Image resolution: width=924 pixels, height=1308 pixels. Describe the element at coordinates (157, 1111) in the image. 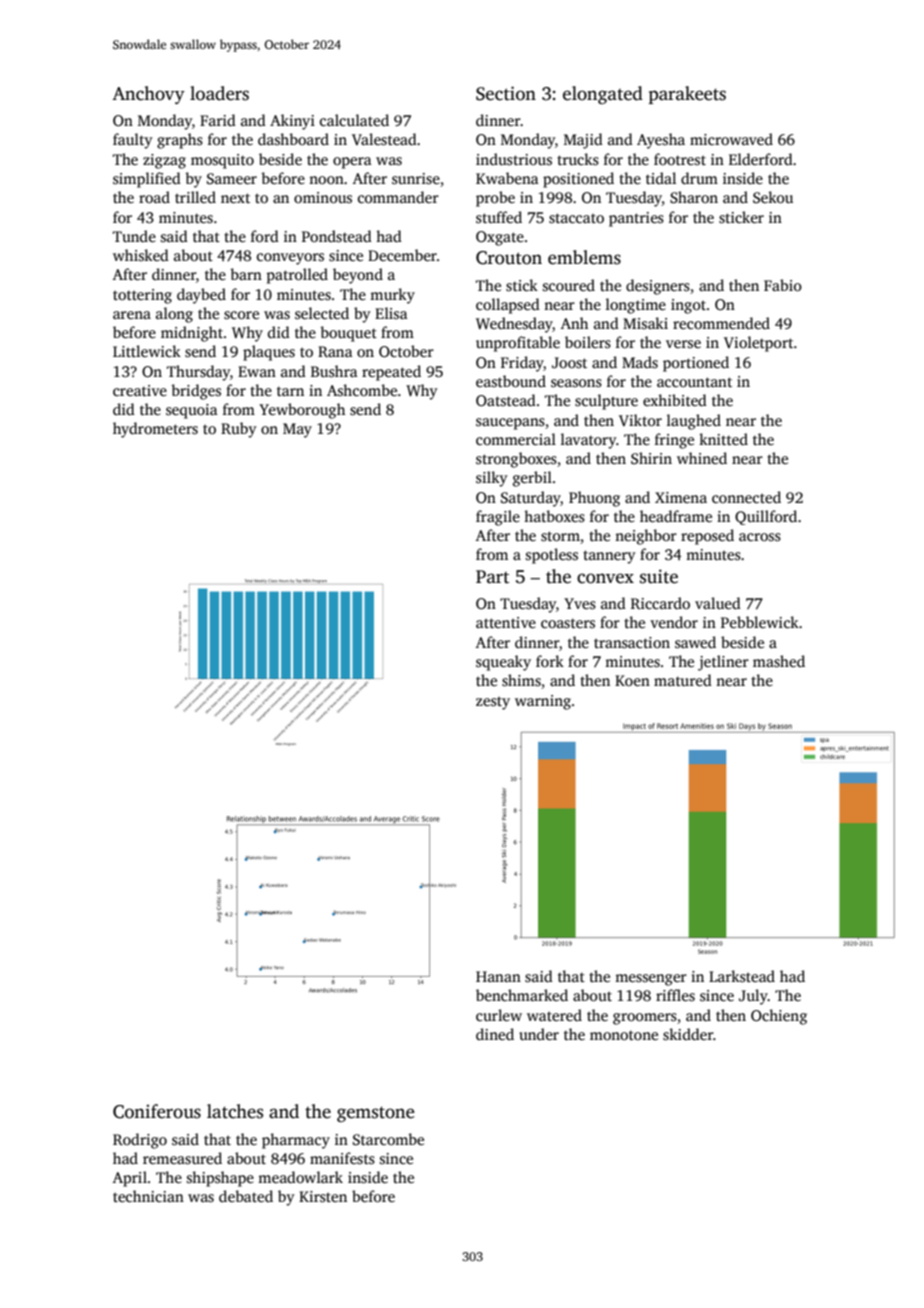

I see `Coniferous` at that location.
